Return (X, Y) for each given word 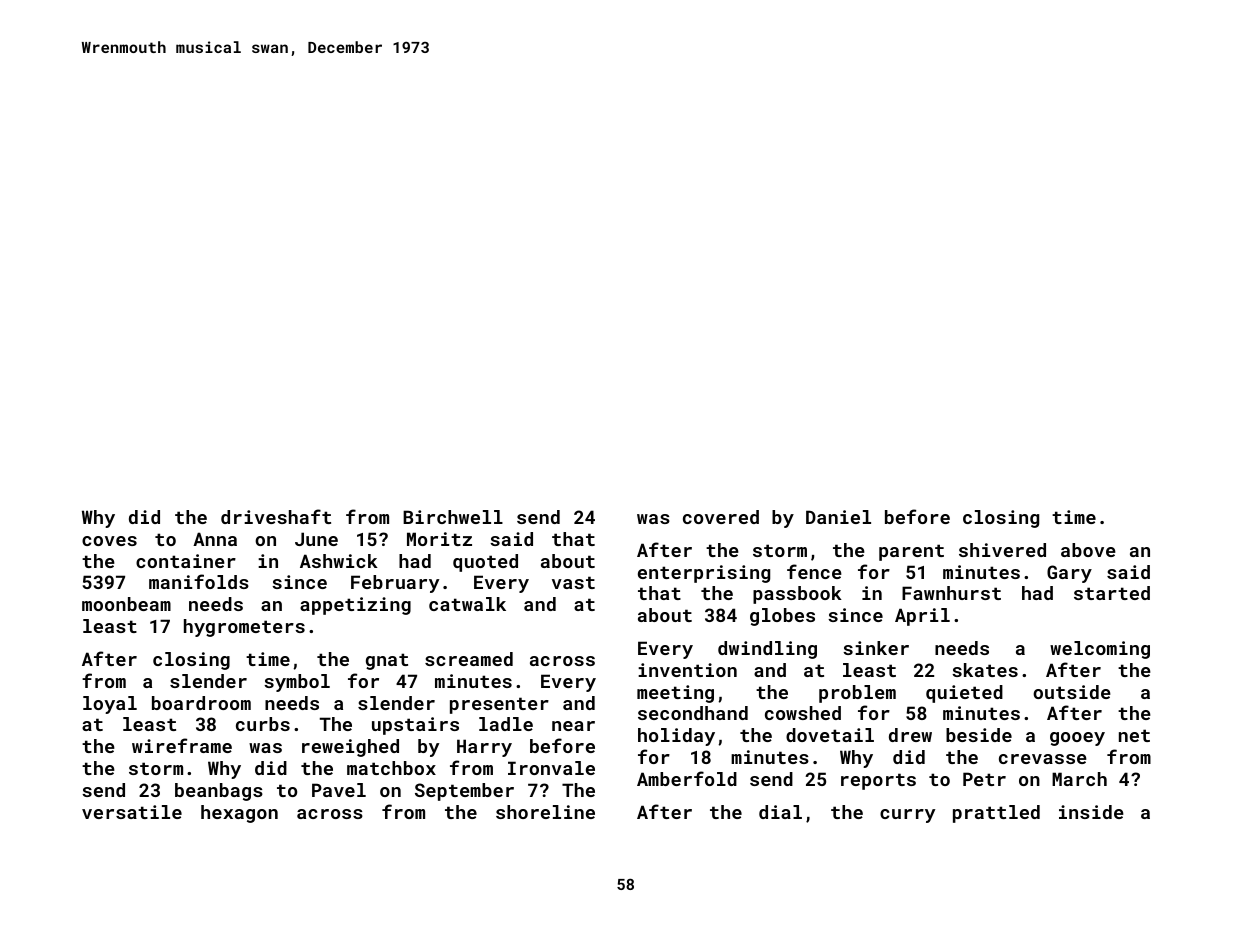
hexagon (239, 814)
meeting (675, 694)
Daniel (838, 517)
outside (1072, 692)
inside (1091, 812)
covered (721, 517)
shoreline (545, 812)
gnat (387, 661)
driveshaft (276, 516)
